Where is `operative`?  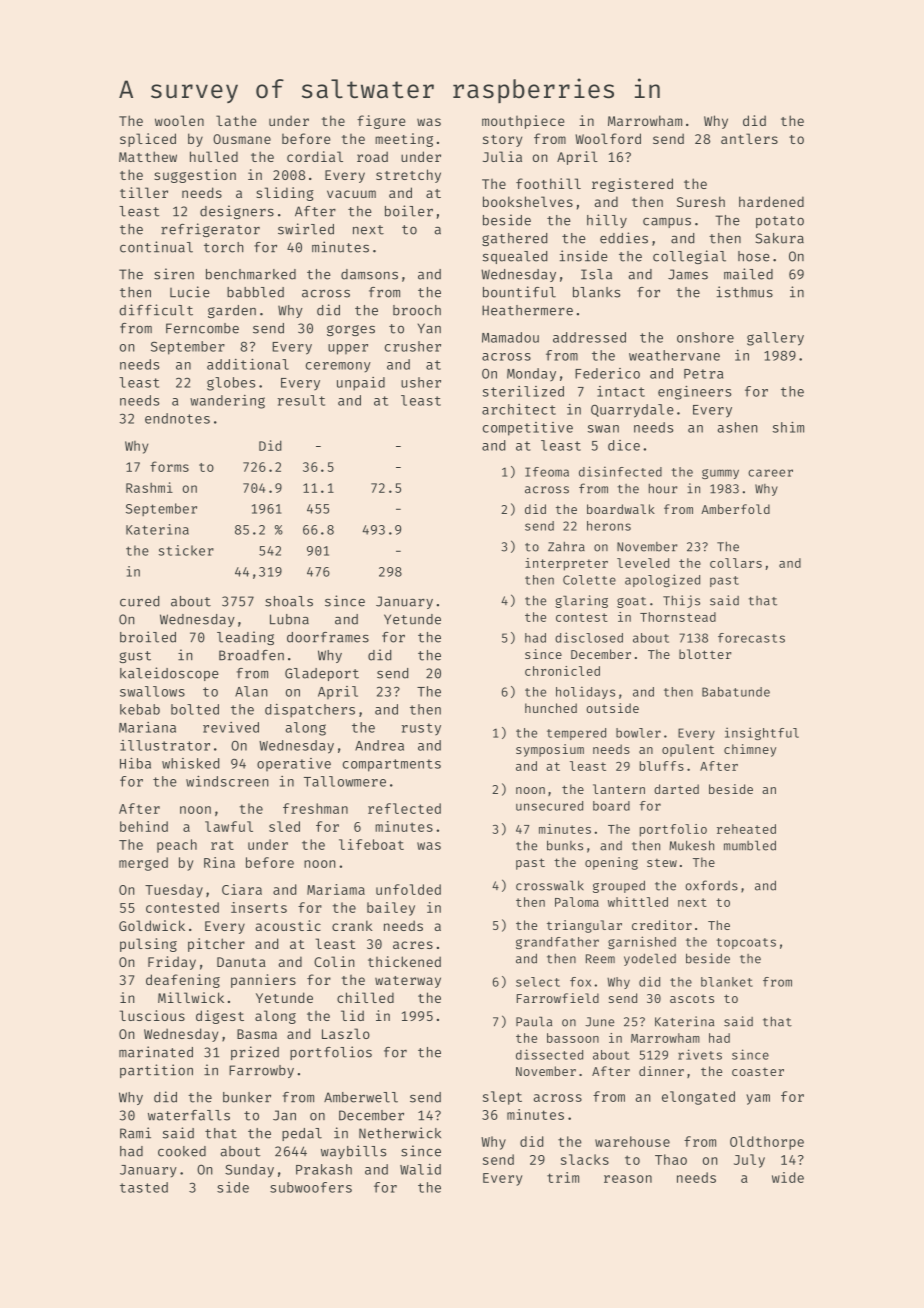
operative is located at coordinates (294, 765).
